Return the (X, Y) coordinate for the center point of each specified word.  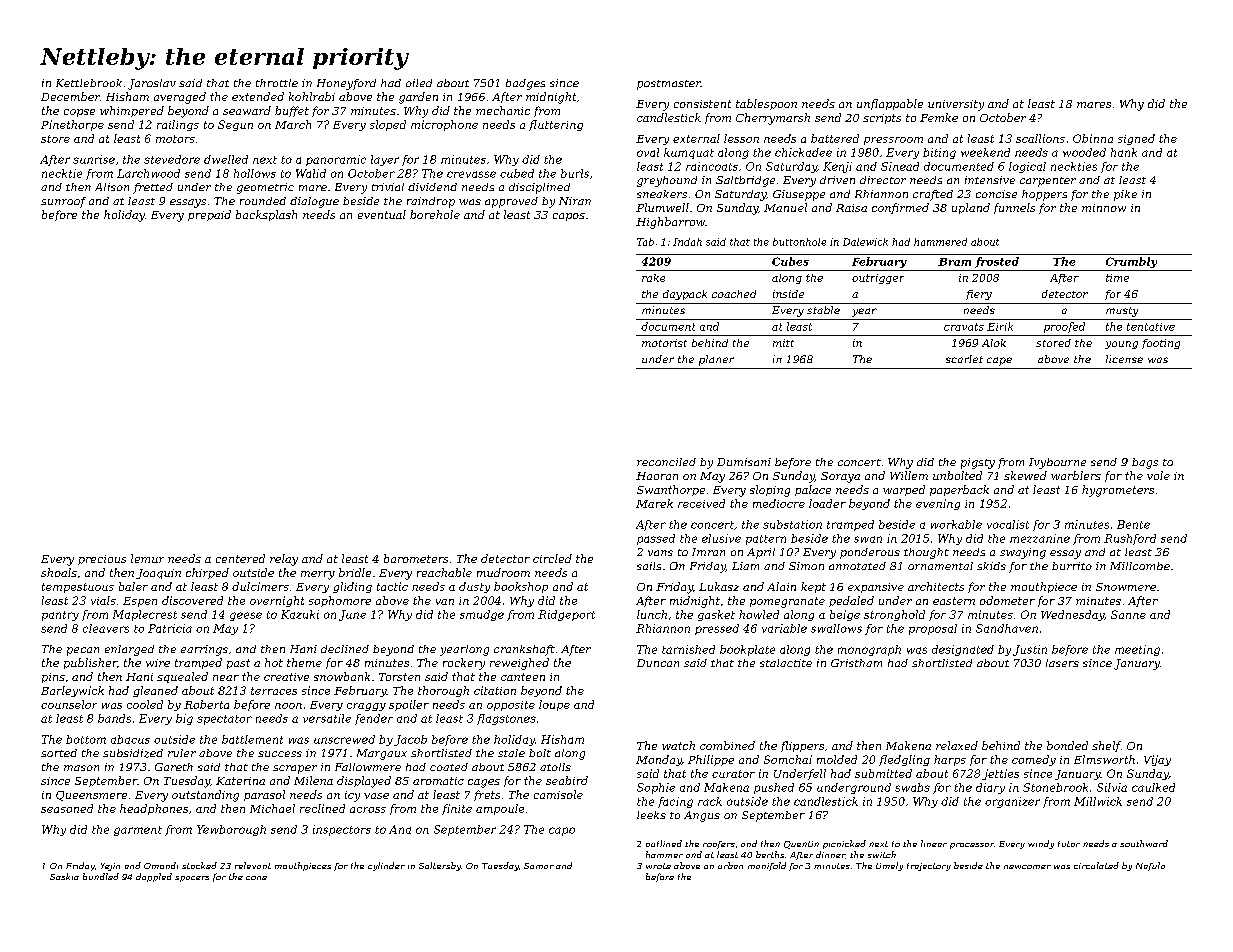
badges (525, 84)
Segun (235, 125)
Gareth (174, 767)
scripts (882, 119)
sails (649, 566)
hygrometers (1118, 491)
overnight (277, 601)
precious (102, 560)
